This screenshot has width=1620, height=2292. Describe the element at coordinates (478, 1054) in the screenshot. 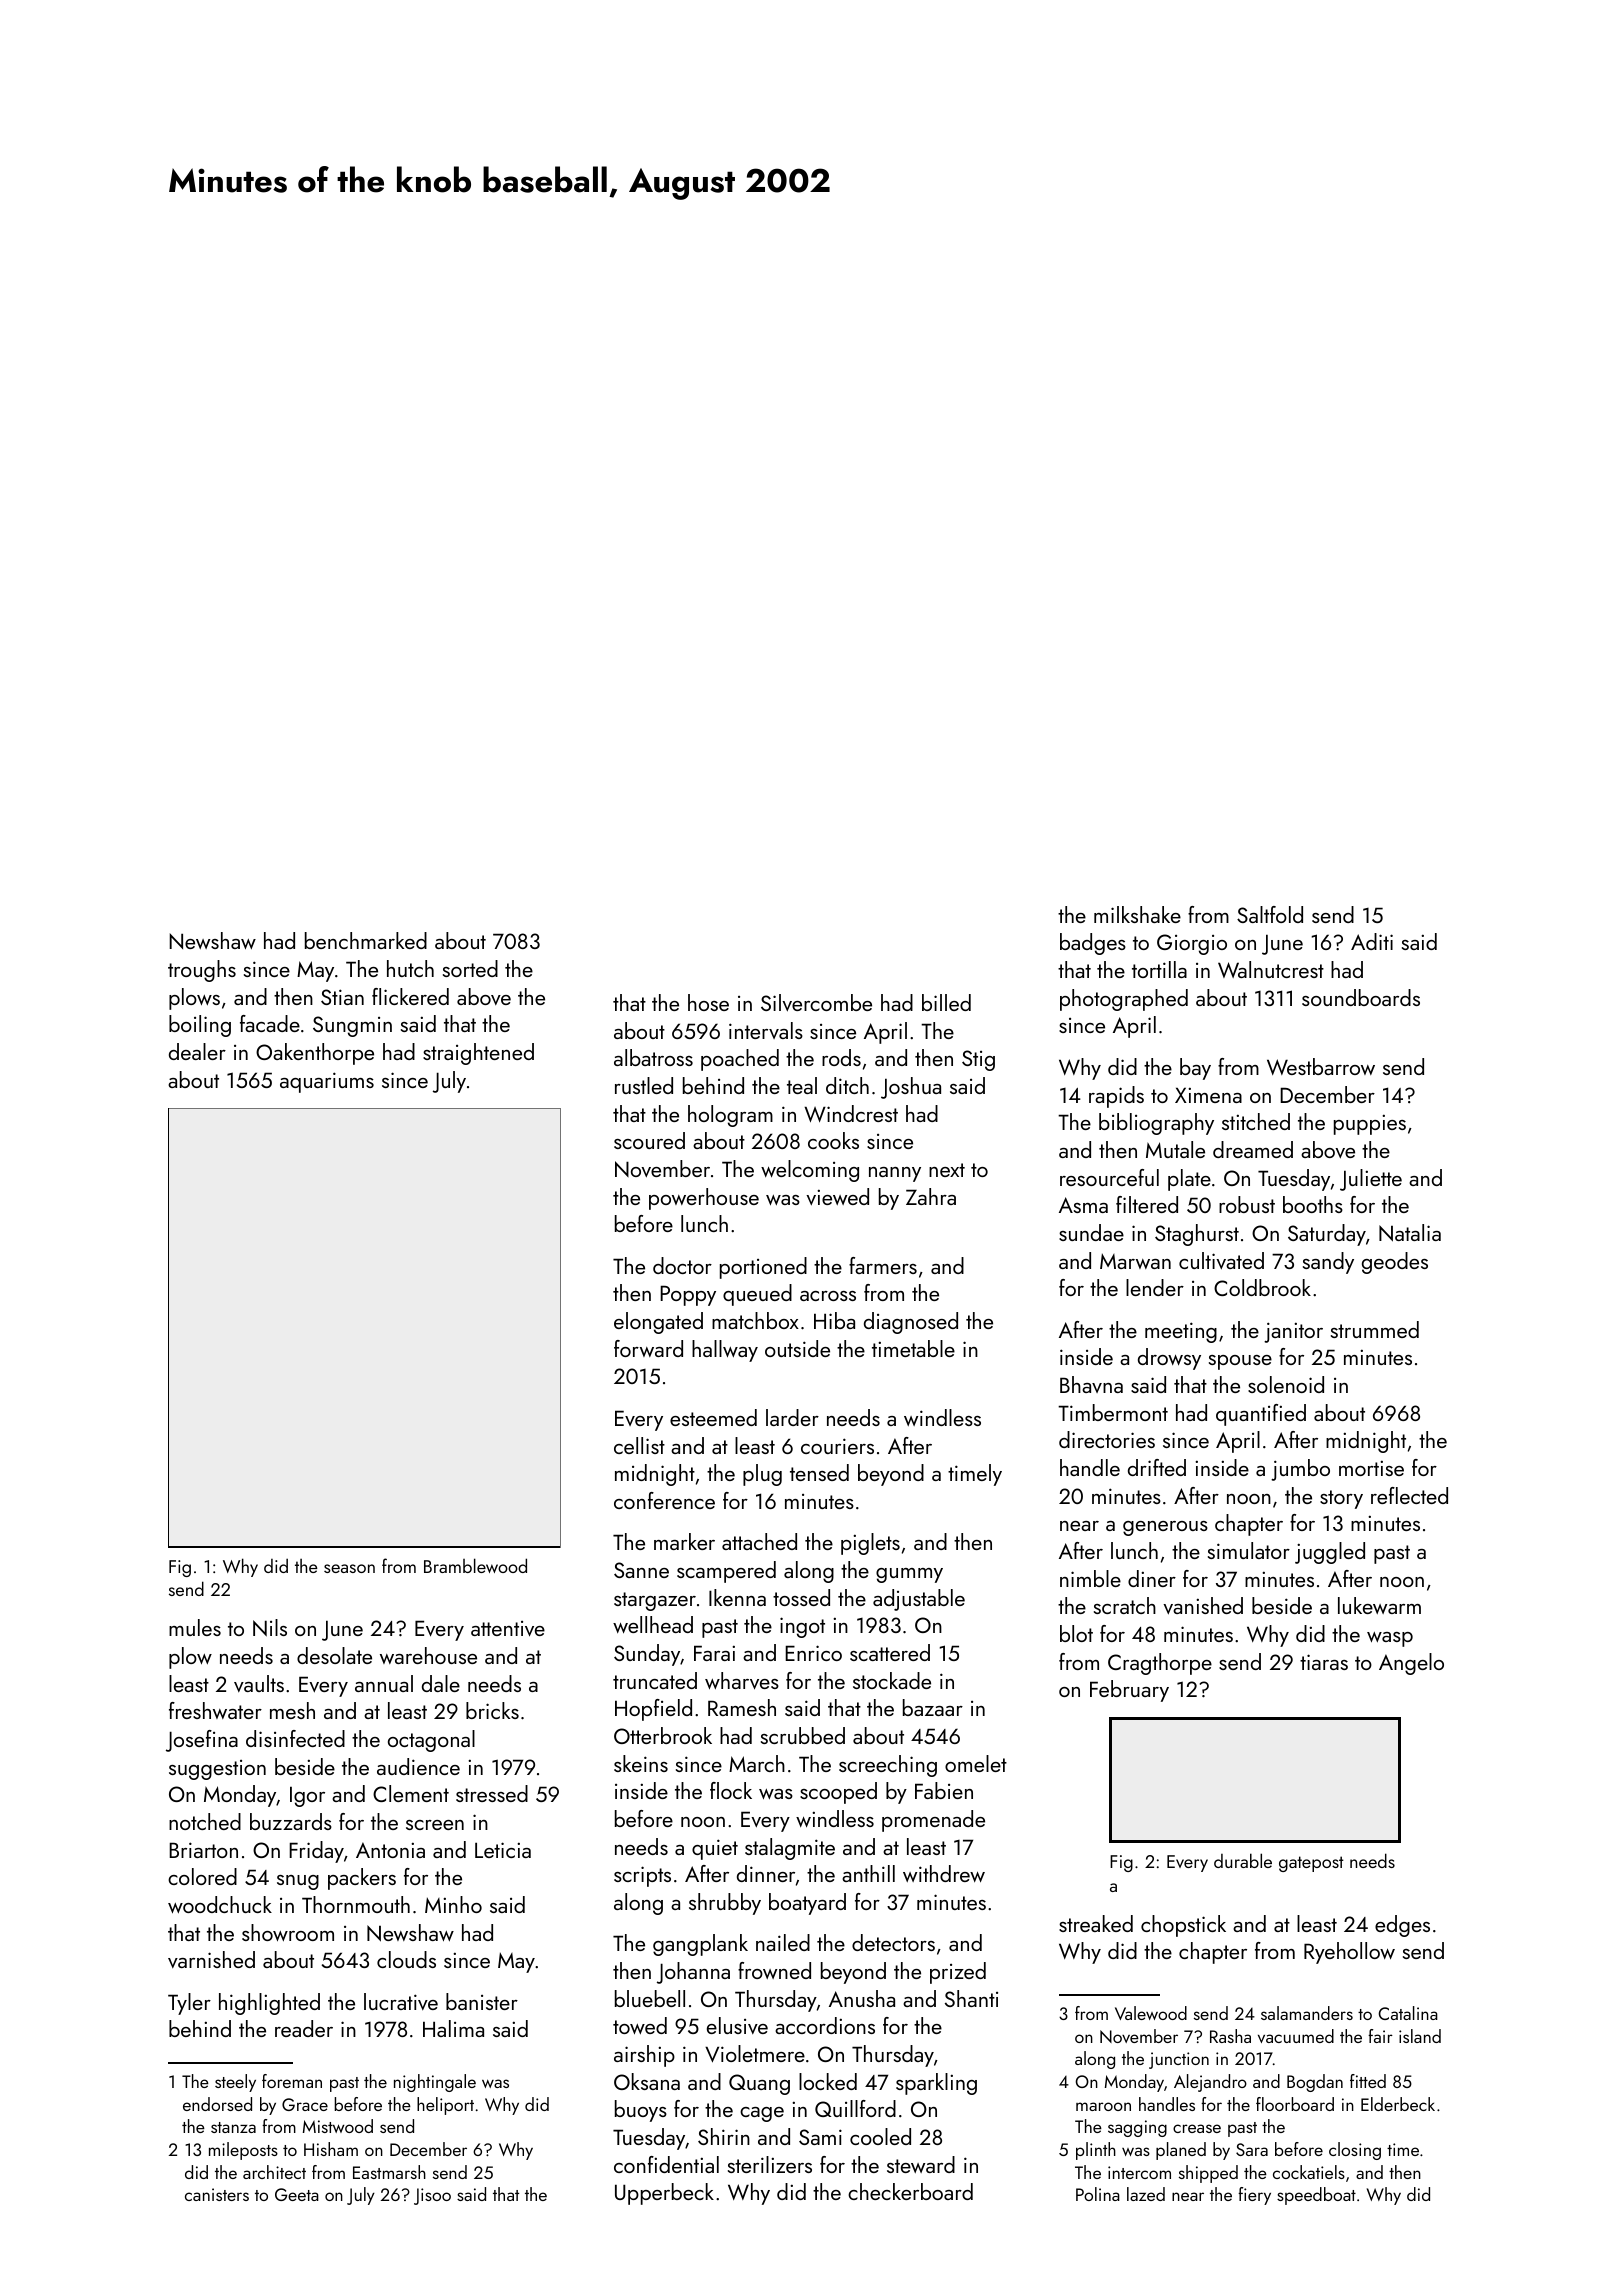

I see `straightened` at that location.
